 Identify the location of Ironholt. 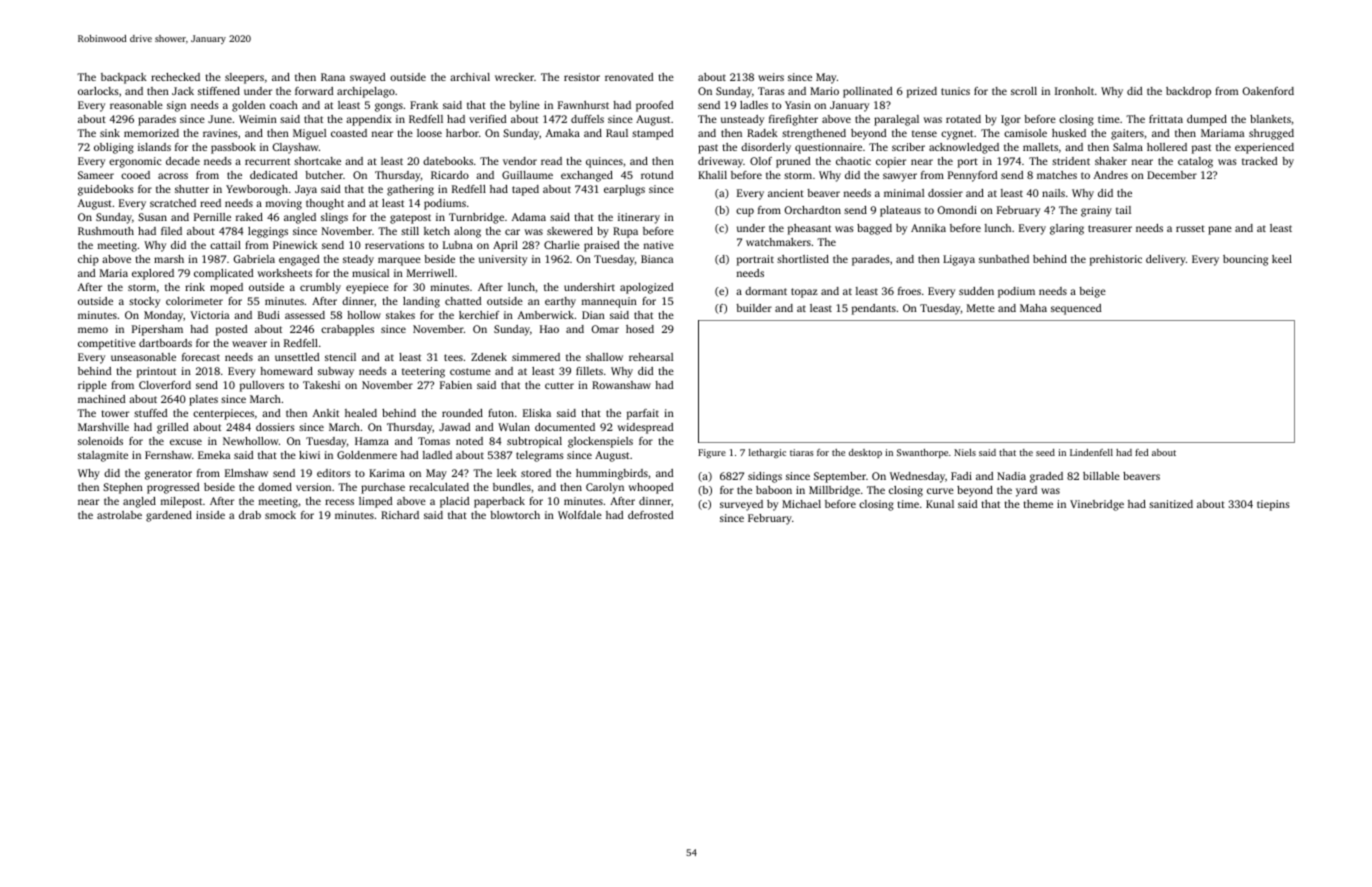
(1074, 91).
